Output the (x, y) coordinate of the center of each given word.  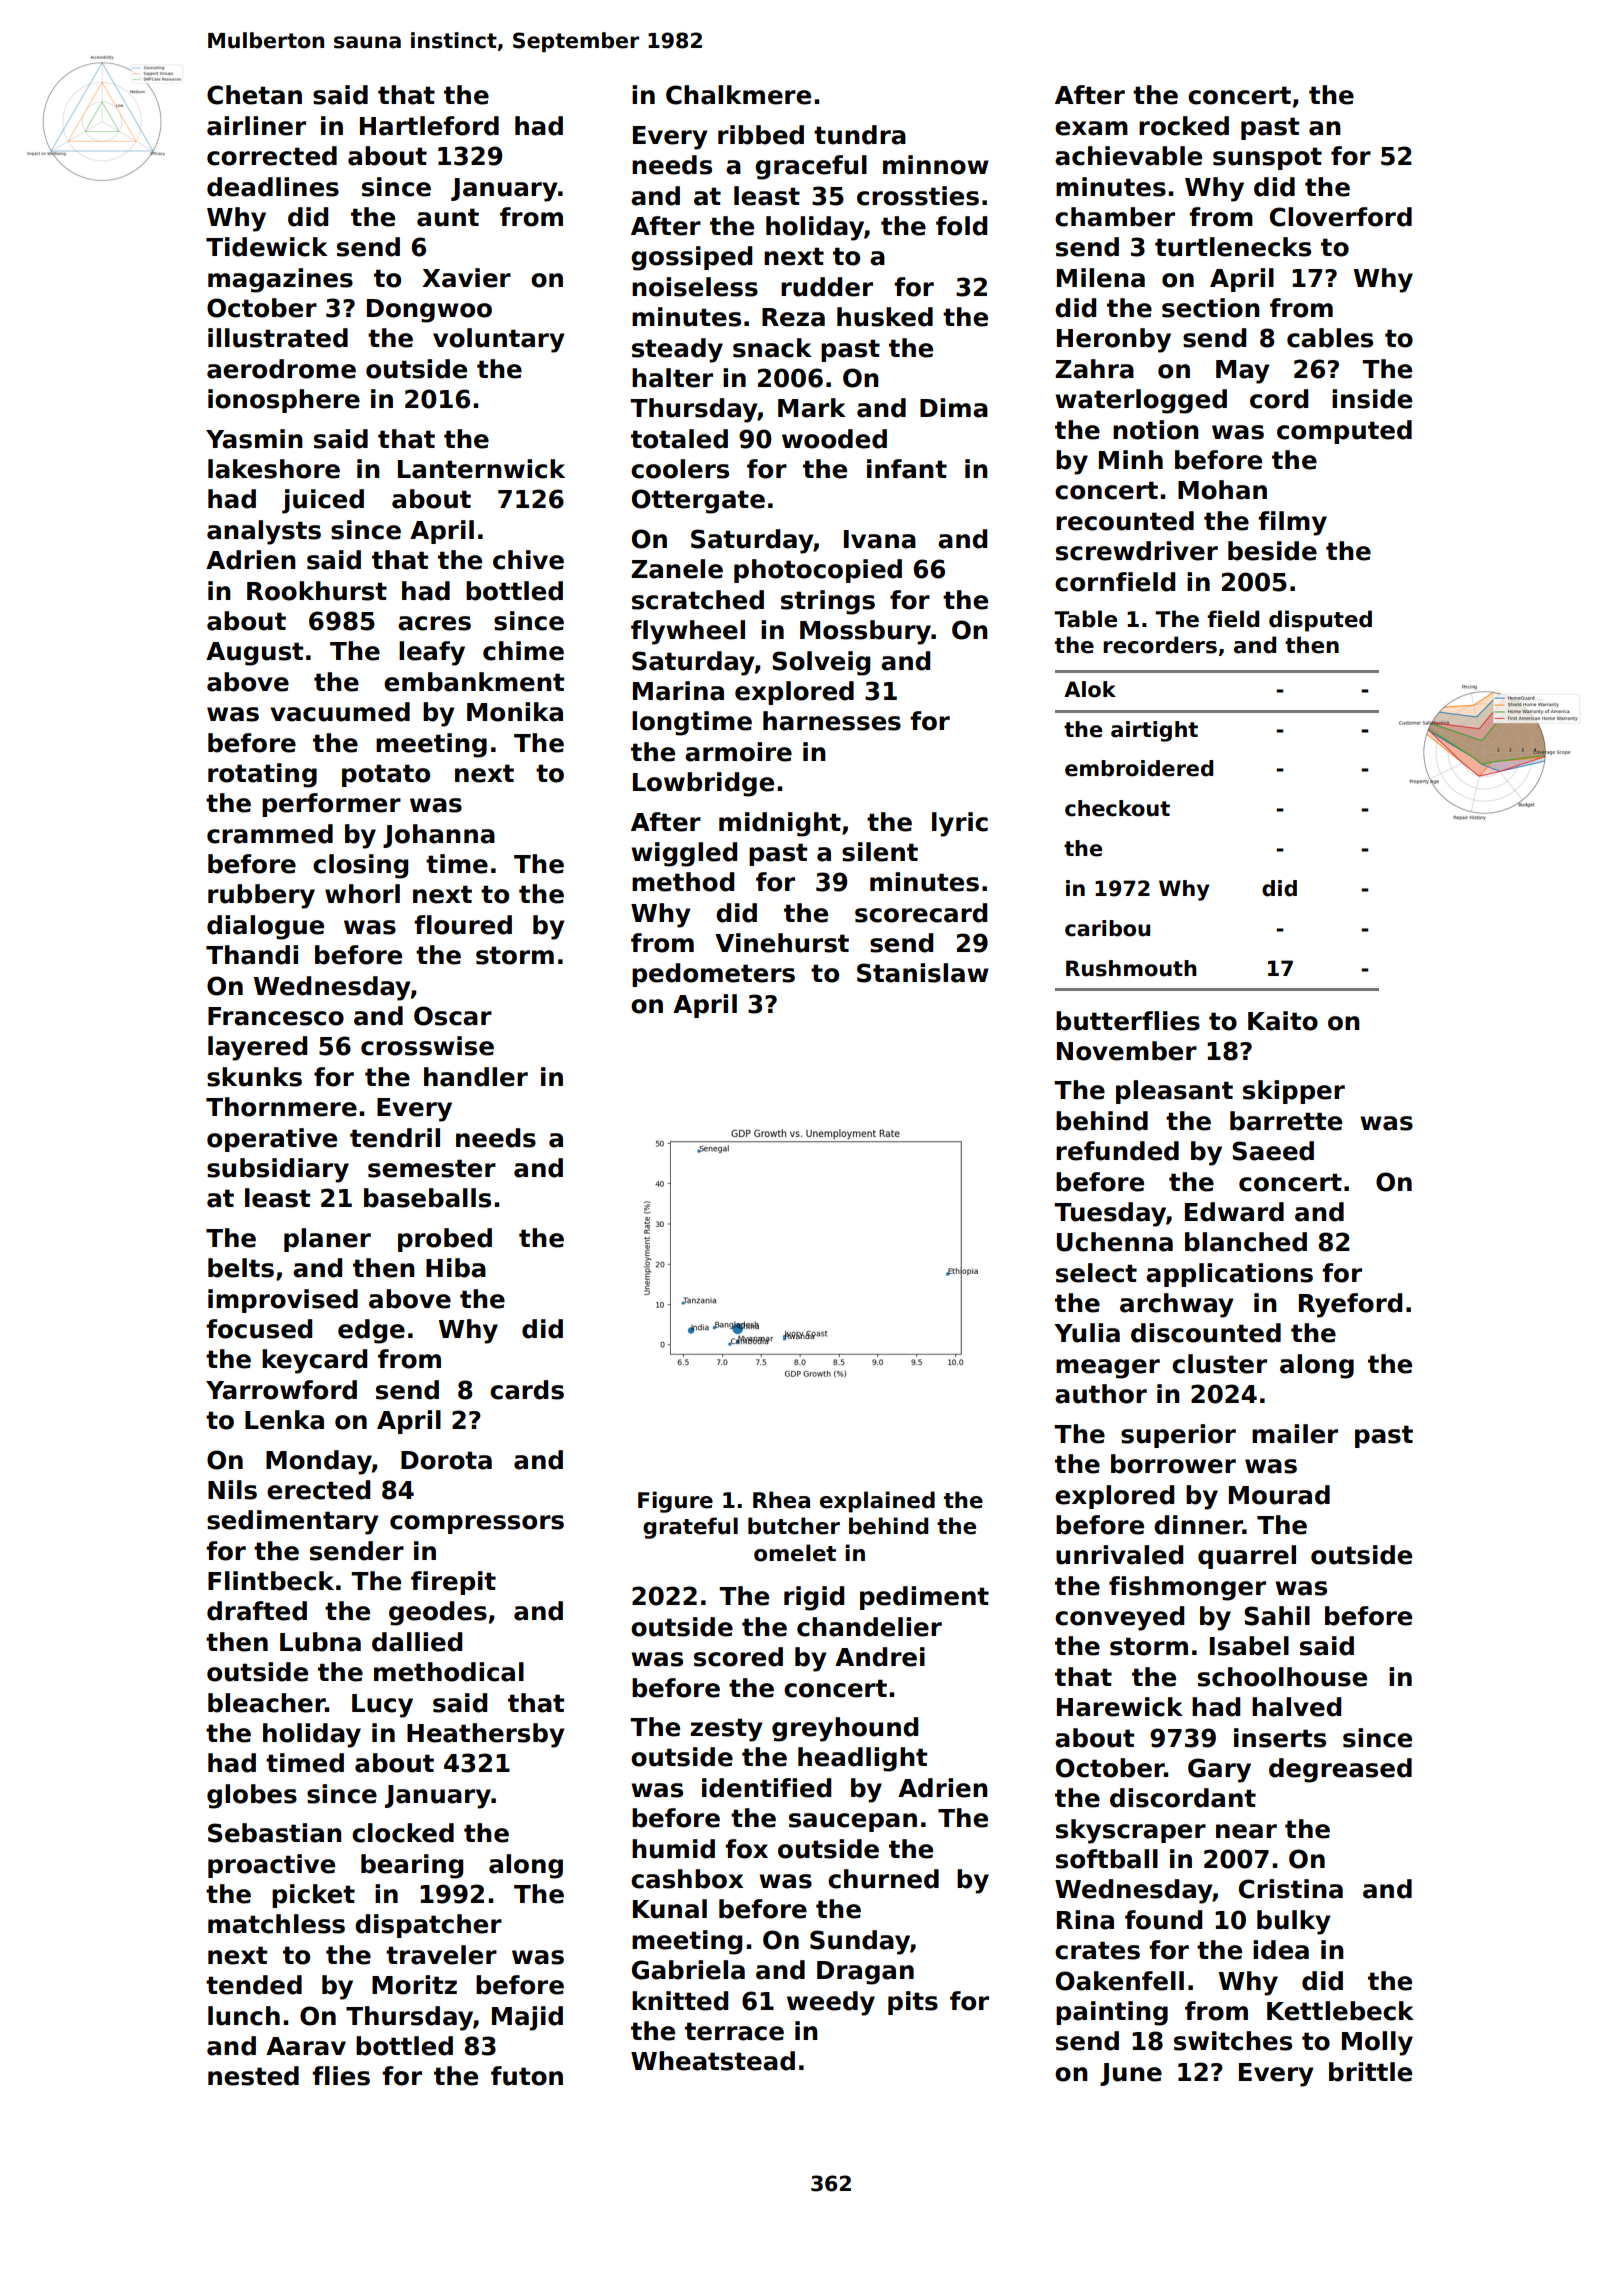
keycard (314, 1361)
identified (766, 1788)
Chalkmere (738, 95)
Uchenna (1115, 1242)
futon (527, 2076)
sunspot (1267, 158)
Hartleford (429, 126)
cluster (1219, 1364)
